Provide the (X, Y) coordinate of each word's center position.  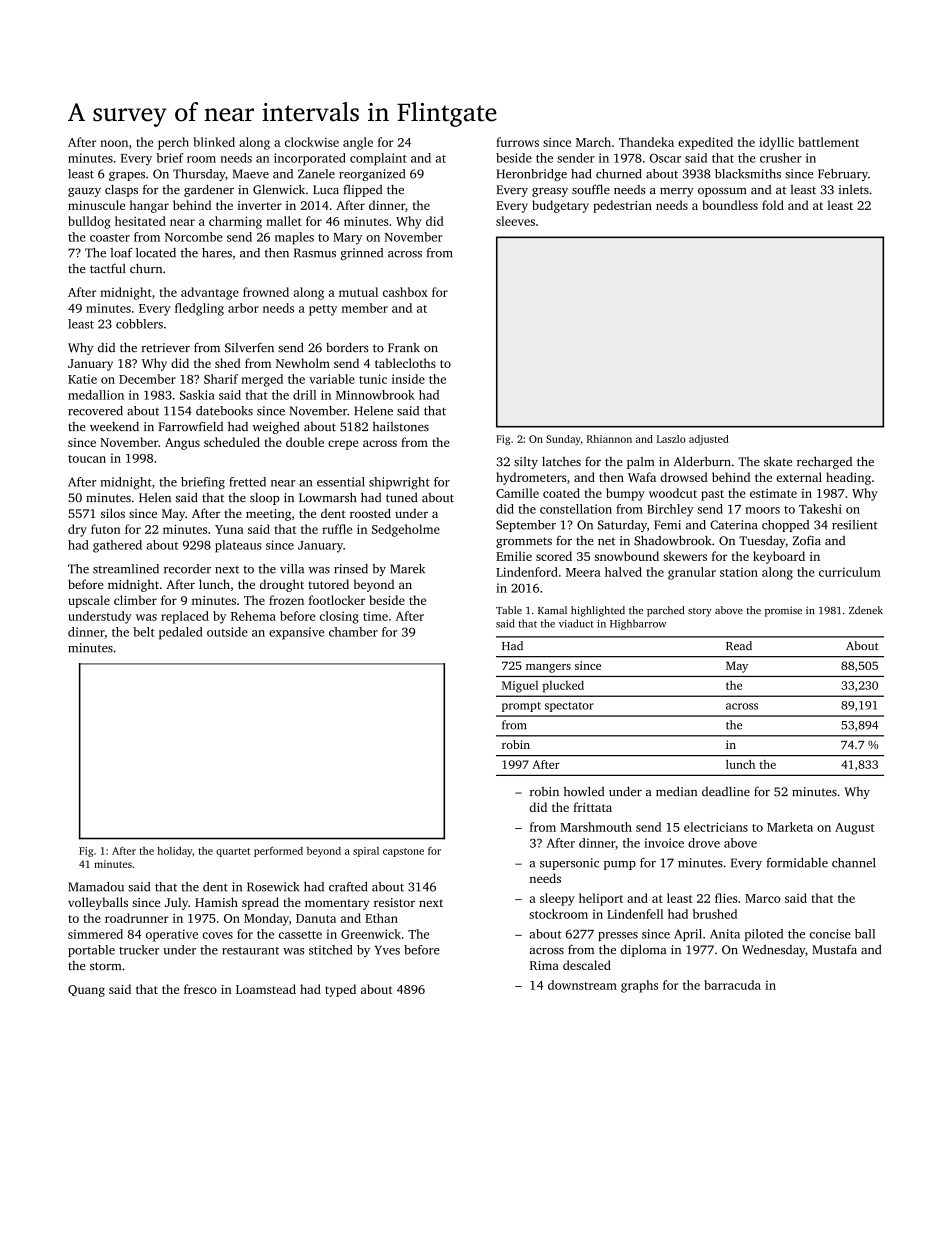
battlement (828, 142)
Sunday (563, 440)
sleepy (557, 899)
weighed (276, 427)
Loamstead (266, 989)
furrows (517, 142)
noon (114, 143)
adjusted (709, 440)
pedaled (181, 633)
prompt (521, 707)
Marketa (790, 827)
